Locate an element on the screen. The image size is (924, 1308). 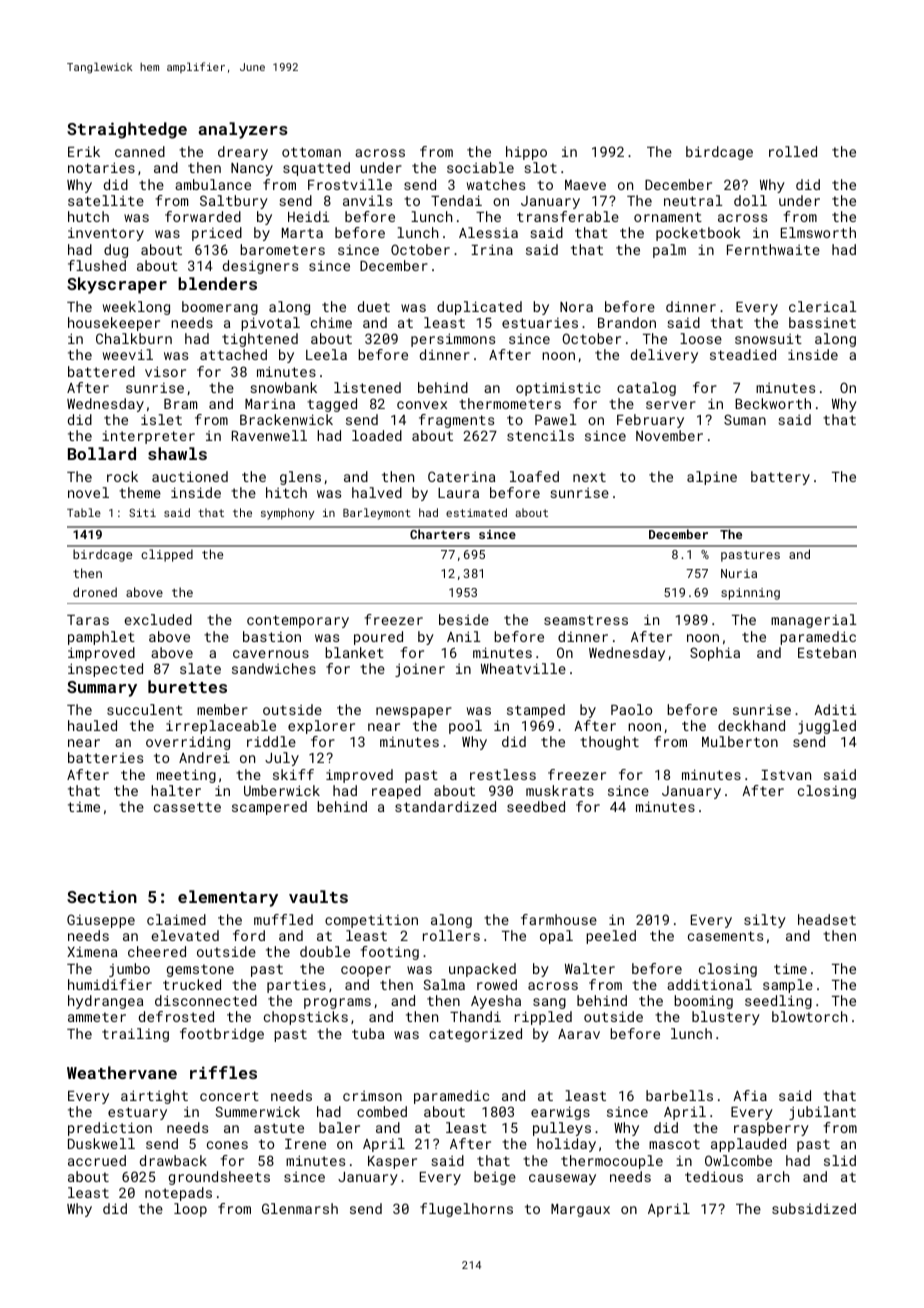
Chalkburn is located at coordinates (134, 338).
